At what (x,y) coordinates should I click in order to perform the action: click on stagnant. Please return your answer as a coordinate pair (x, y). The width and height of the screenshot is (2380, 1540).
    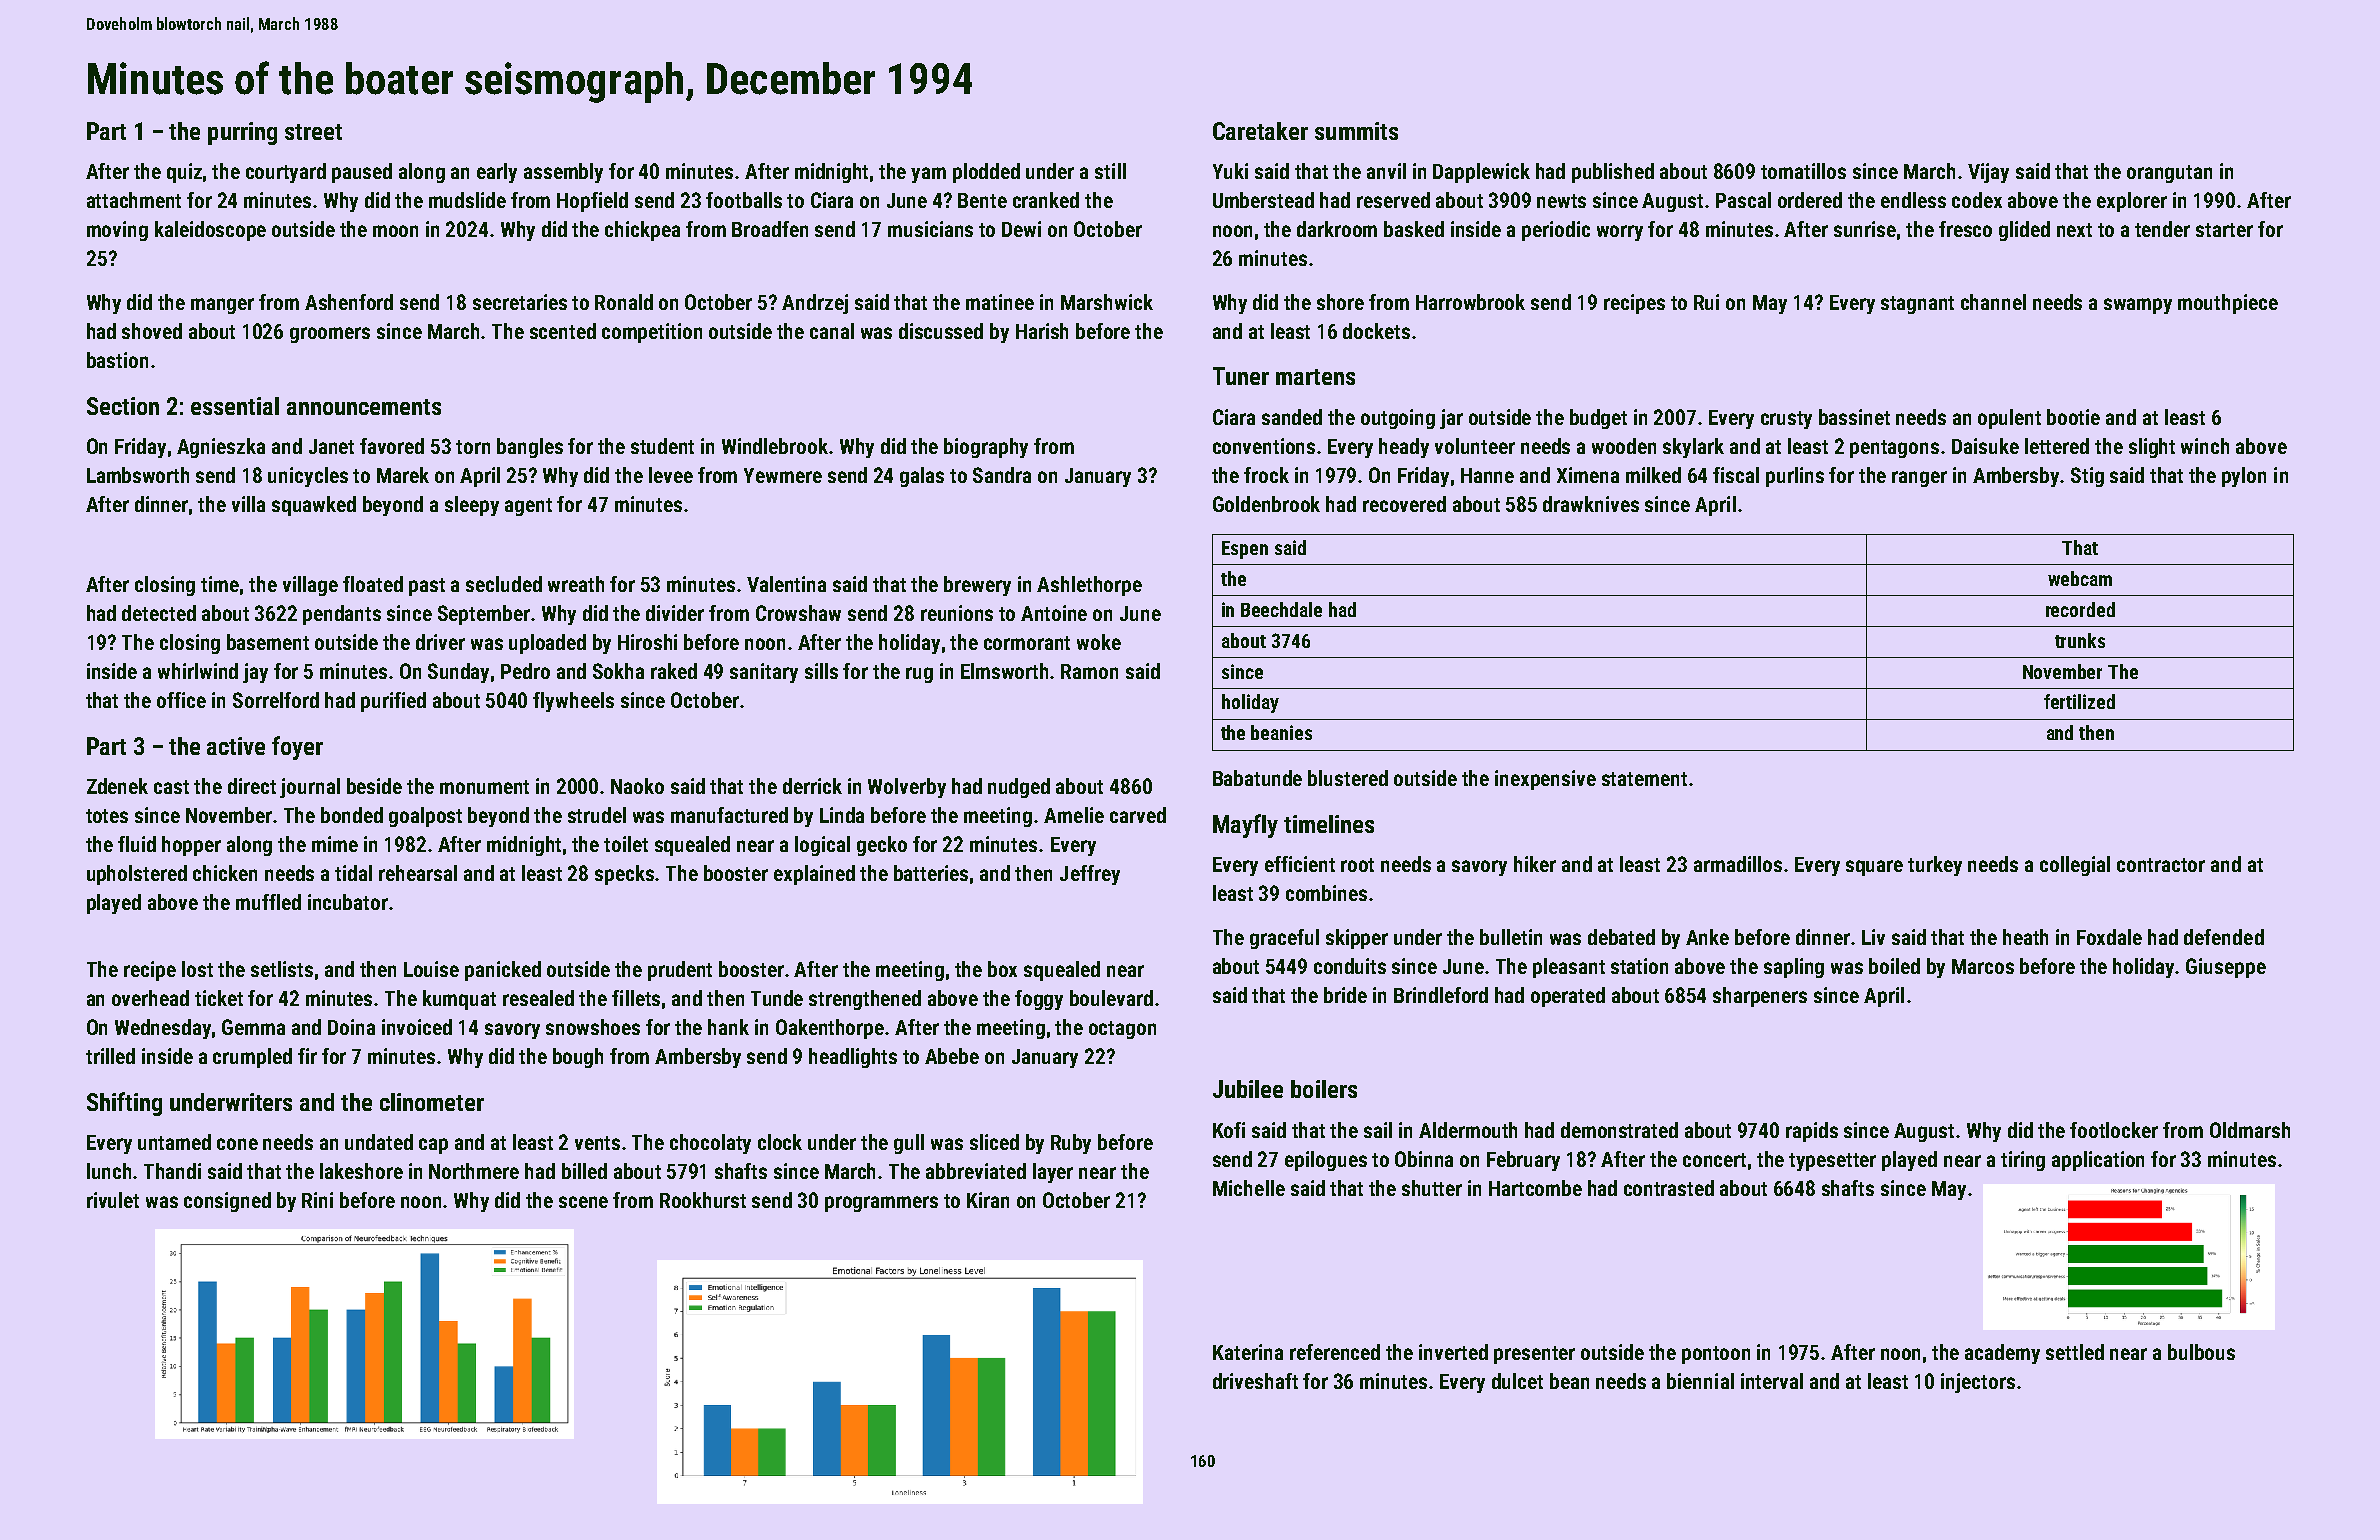
    Looking at the image, I should click on (1917, 305).
